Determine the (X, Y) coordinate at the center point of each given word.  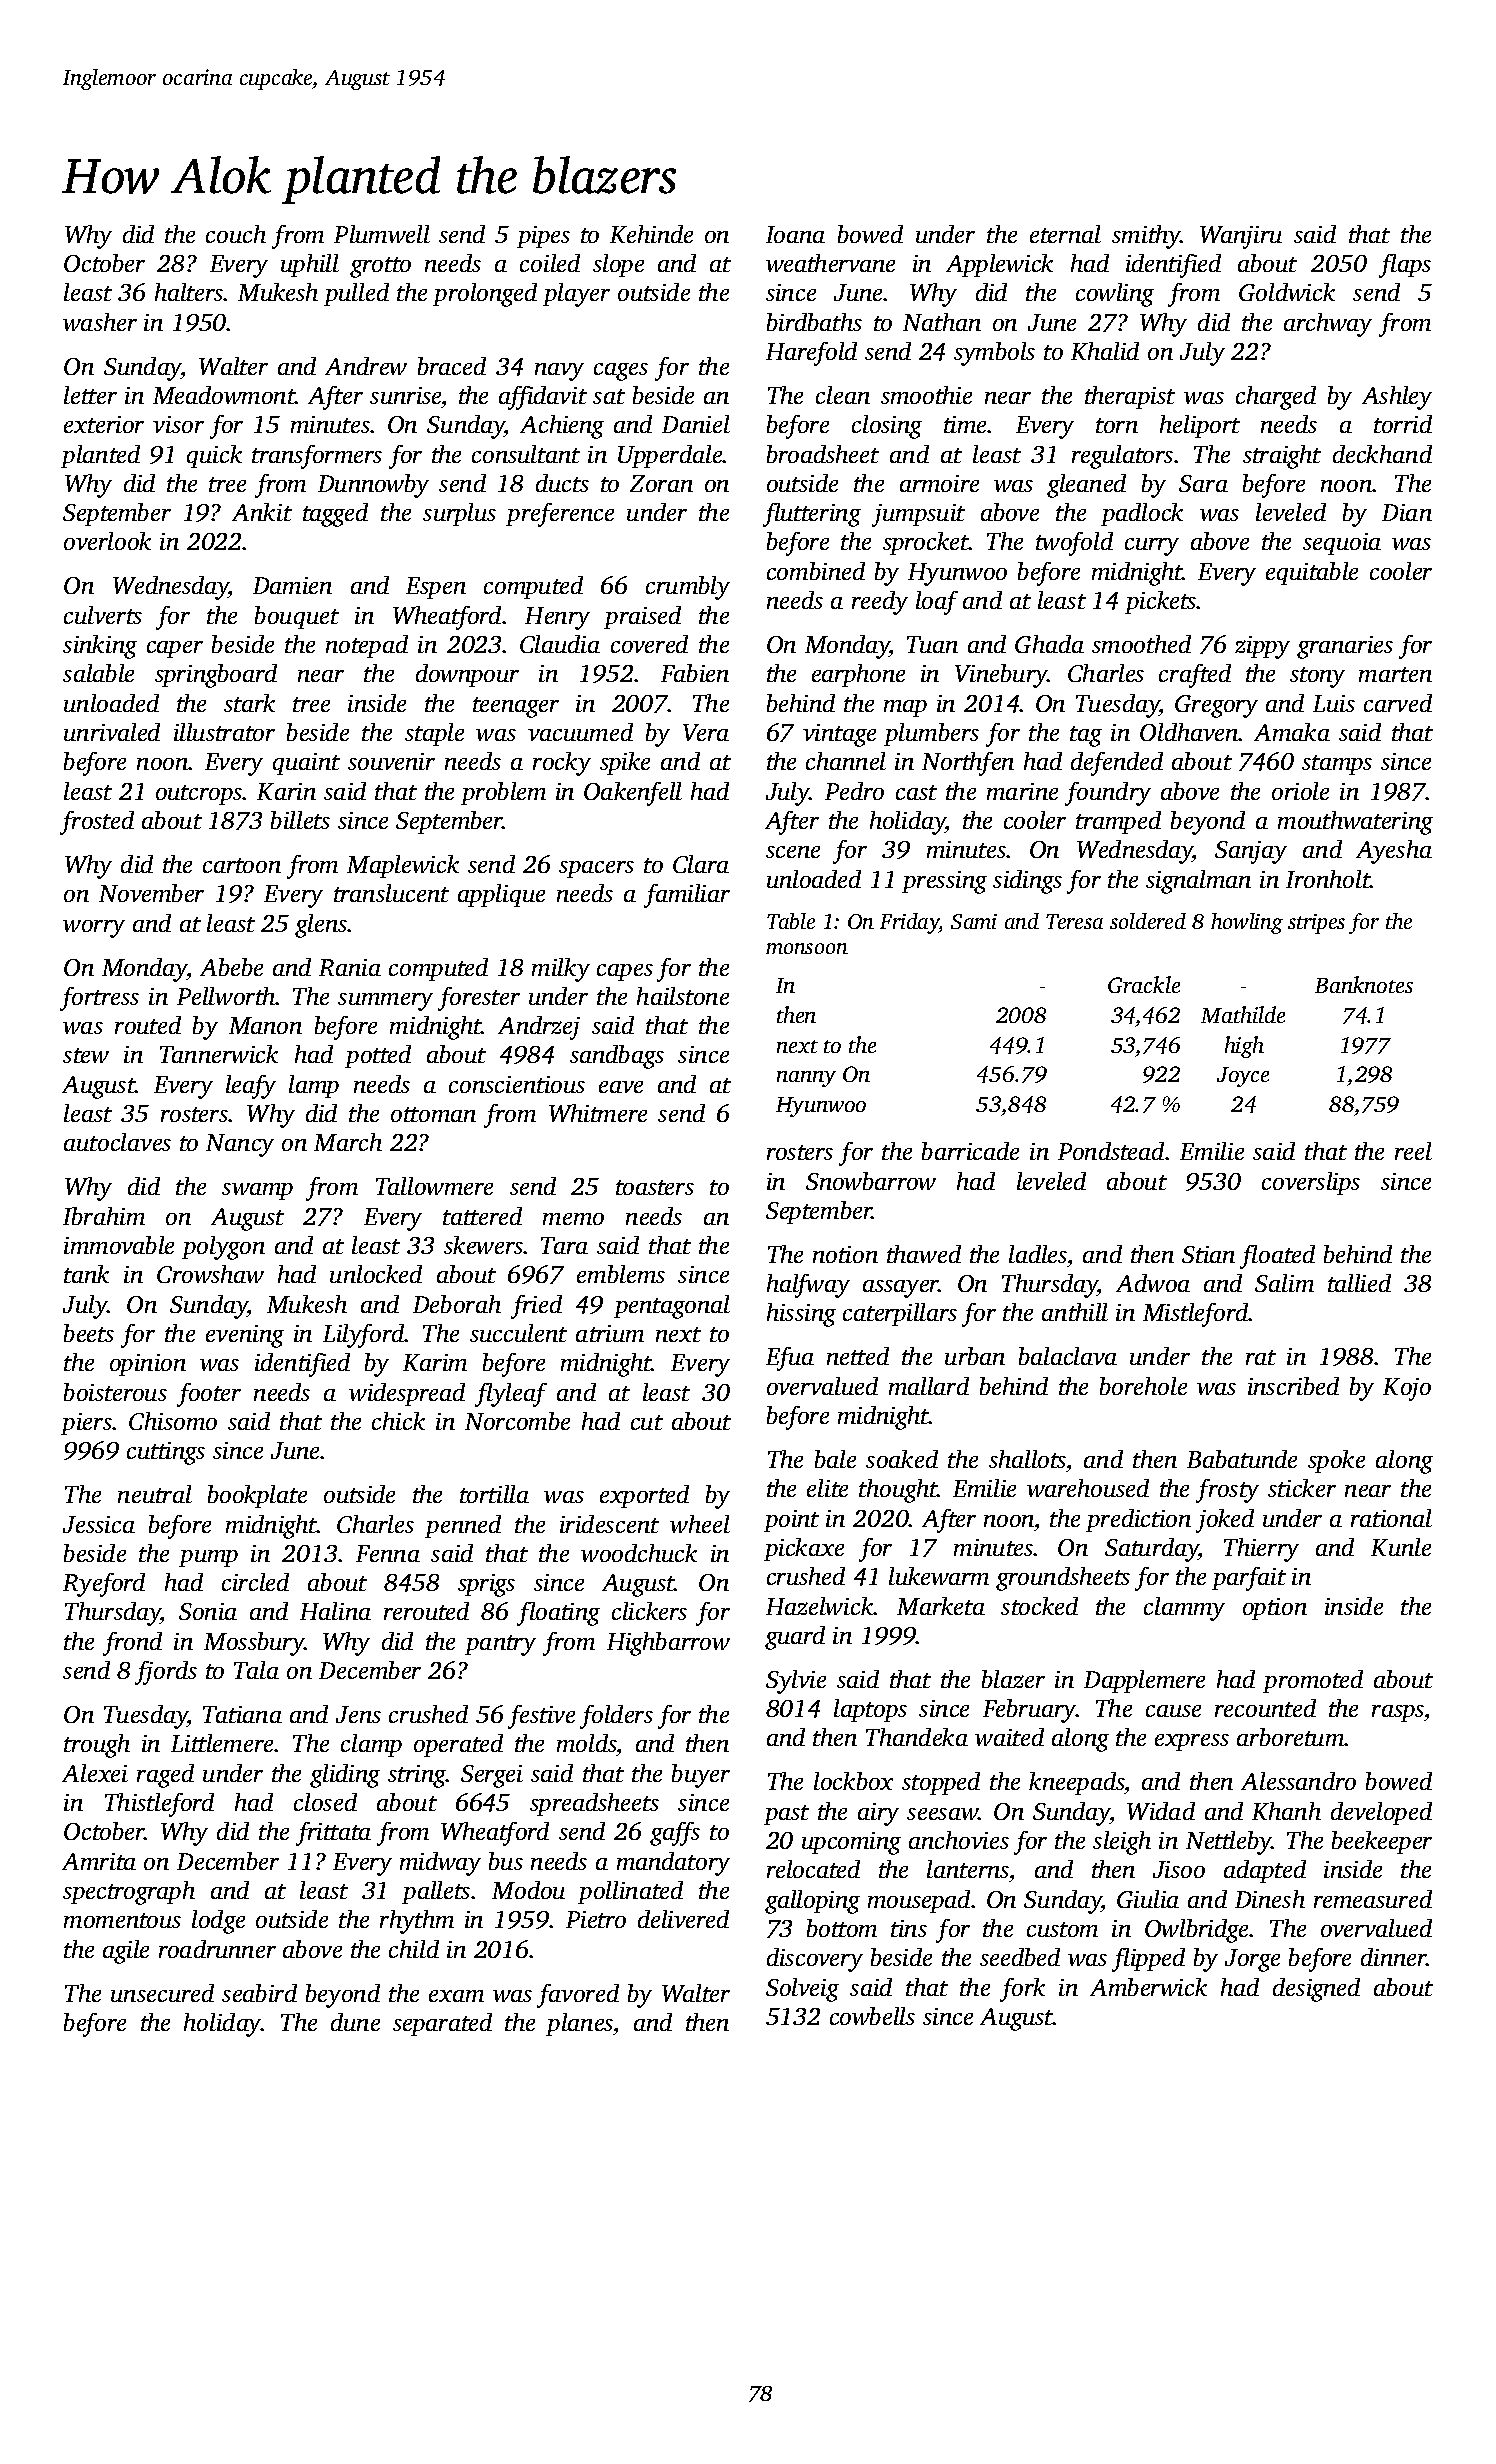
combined (816, 571)
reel (1413, 1151)
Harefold (811, 354)
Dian (1407, 512)
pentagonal (672, 1307)
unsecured (162, 1993)
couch (236, 234)
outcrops (199, 795)
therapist (1130, 397)
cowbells (872, 2016)
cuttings (166, 1453)
